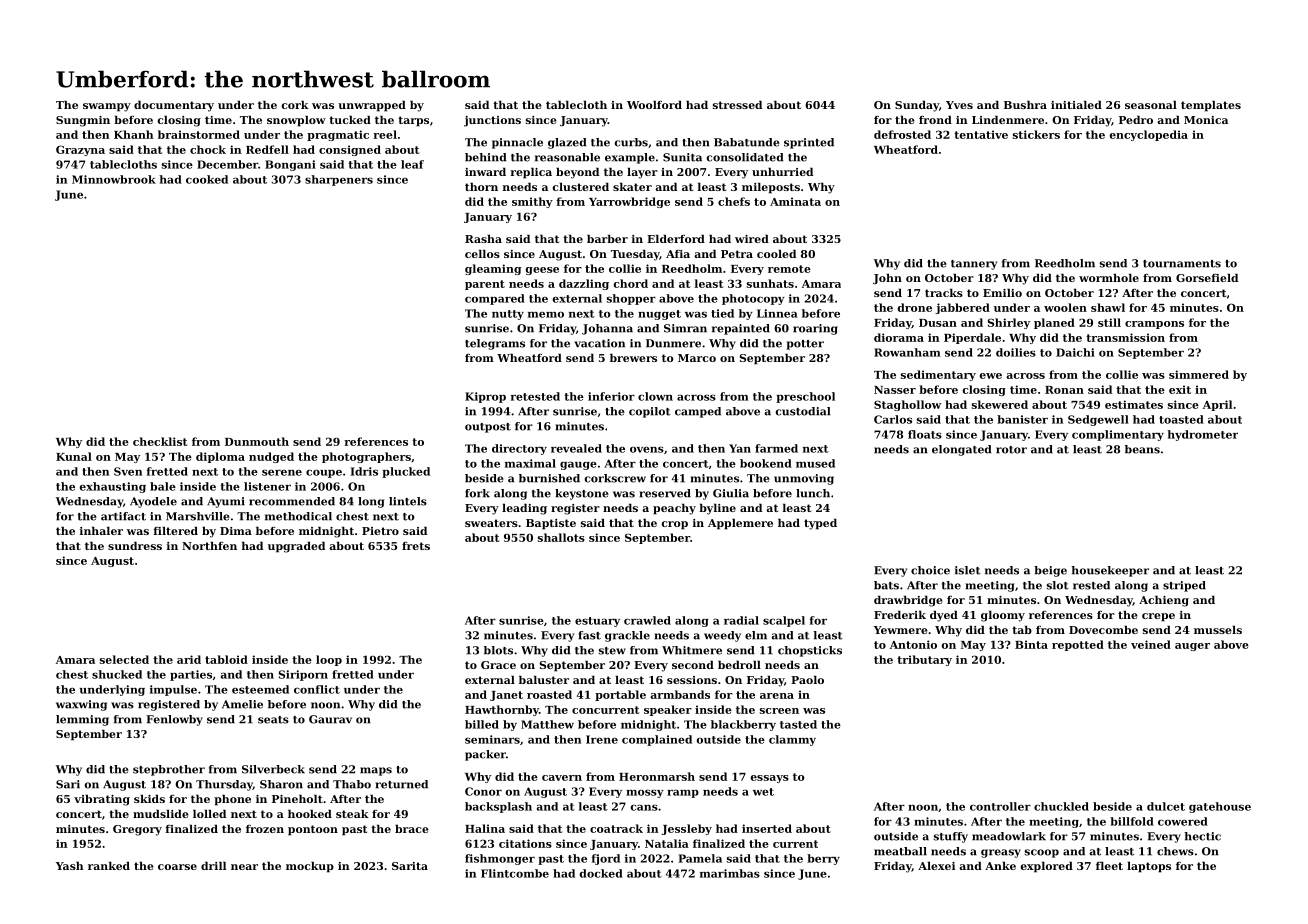  Describe the element at coordinates (1000, 404) in the screenshot. I see `skewered` at that location.
